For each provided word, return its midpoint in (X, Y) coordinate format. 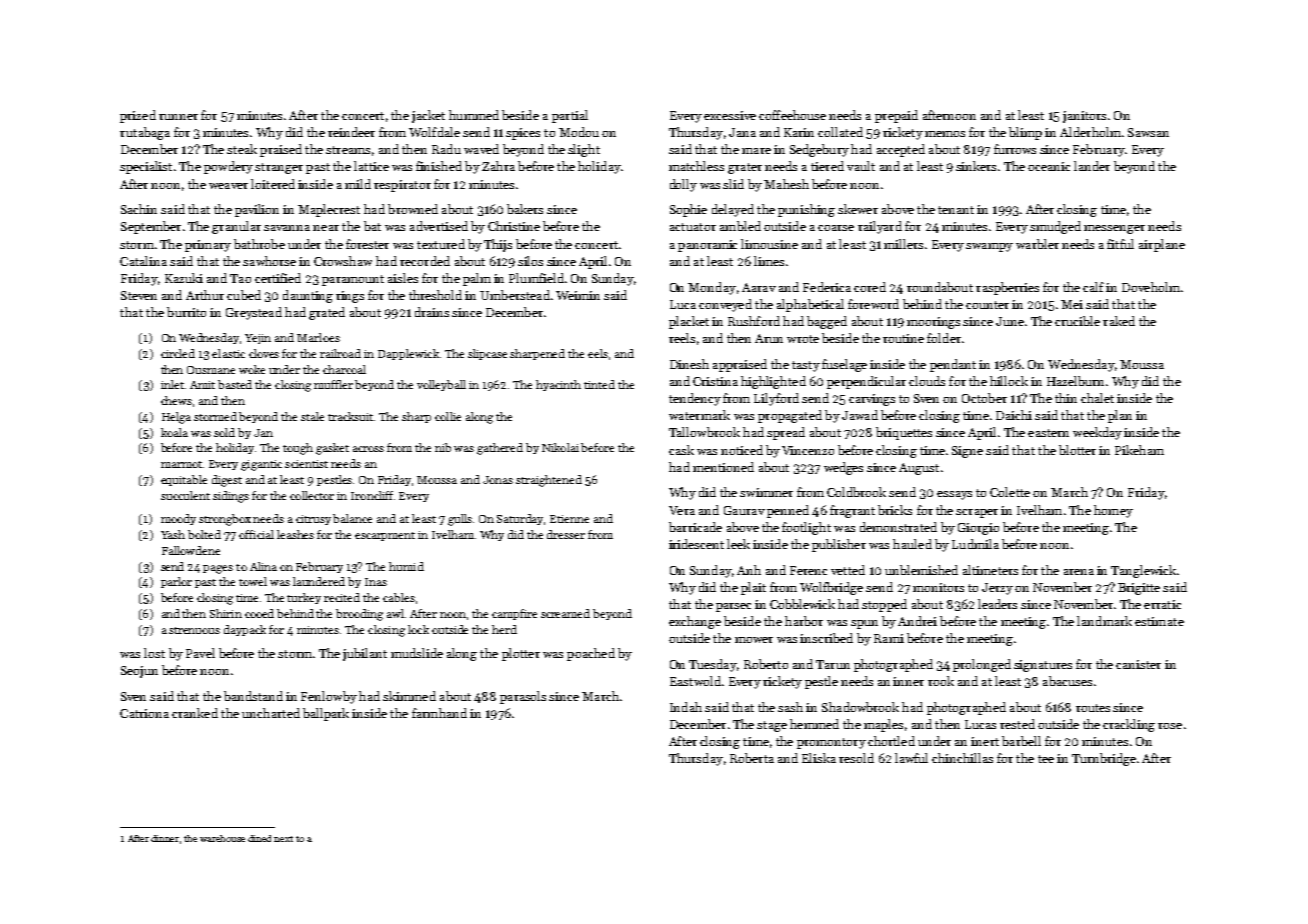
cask (681, 450)
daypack (245, 630)
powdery (228, 167)
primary (208, 246)
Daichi (1014, 415)
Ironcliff (372, 495)
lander (1092, 166)
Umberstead (515, 295)
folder (944, 338)
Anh (749, 570)
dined (259, 838)
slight (584, 150)
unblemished (921, 570)
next (283, 839)
